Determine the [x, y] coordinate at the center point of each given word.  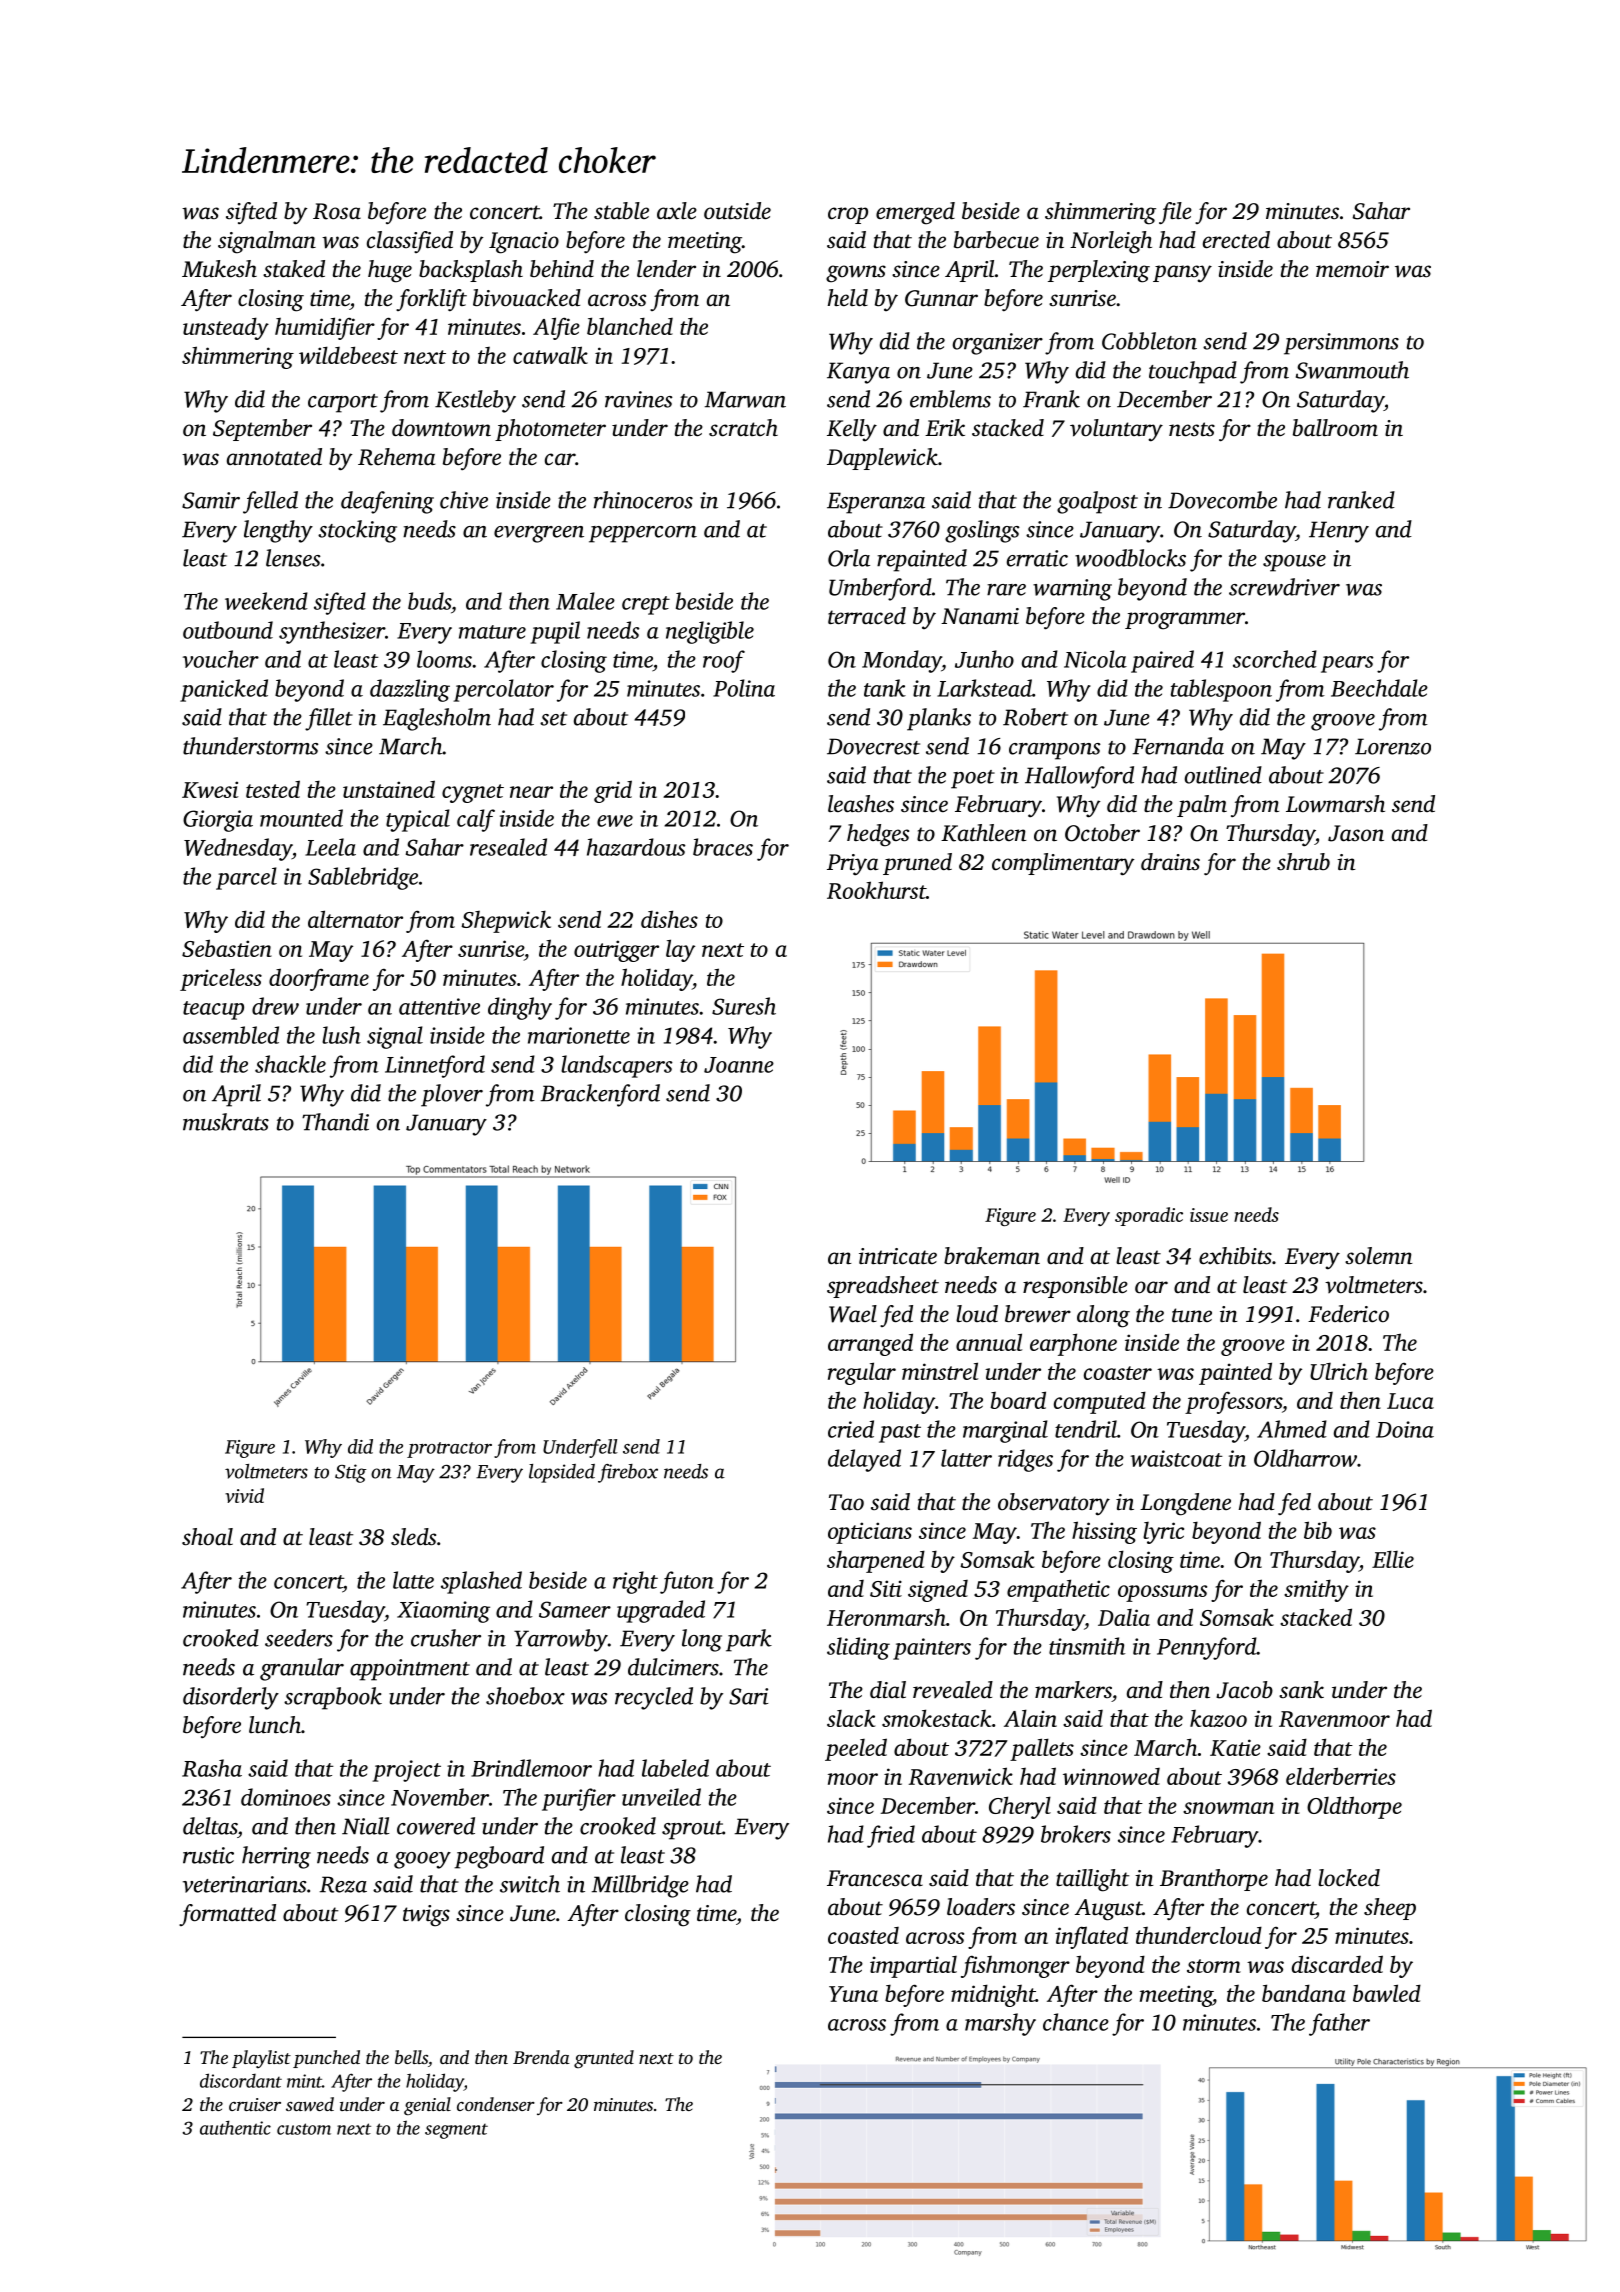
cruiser [255, 2104]
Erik [945, 427]
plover [452, 1095]
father [1339, 2024]
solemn [1379, 1256]
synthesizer [332, 632]
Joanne [739, 1065]
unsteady [226, 328]
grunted [604, 2059]
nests [1192, 429]
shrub [1303, 862]
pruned [917, 864]
